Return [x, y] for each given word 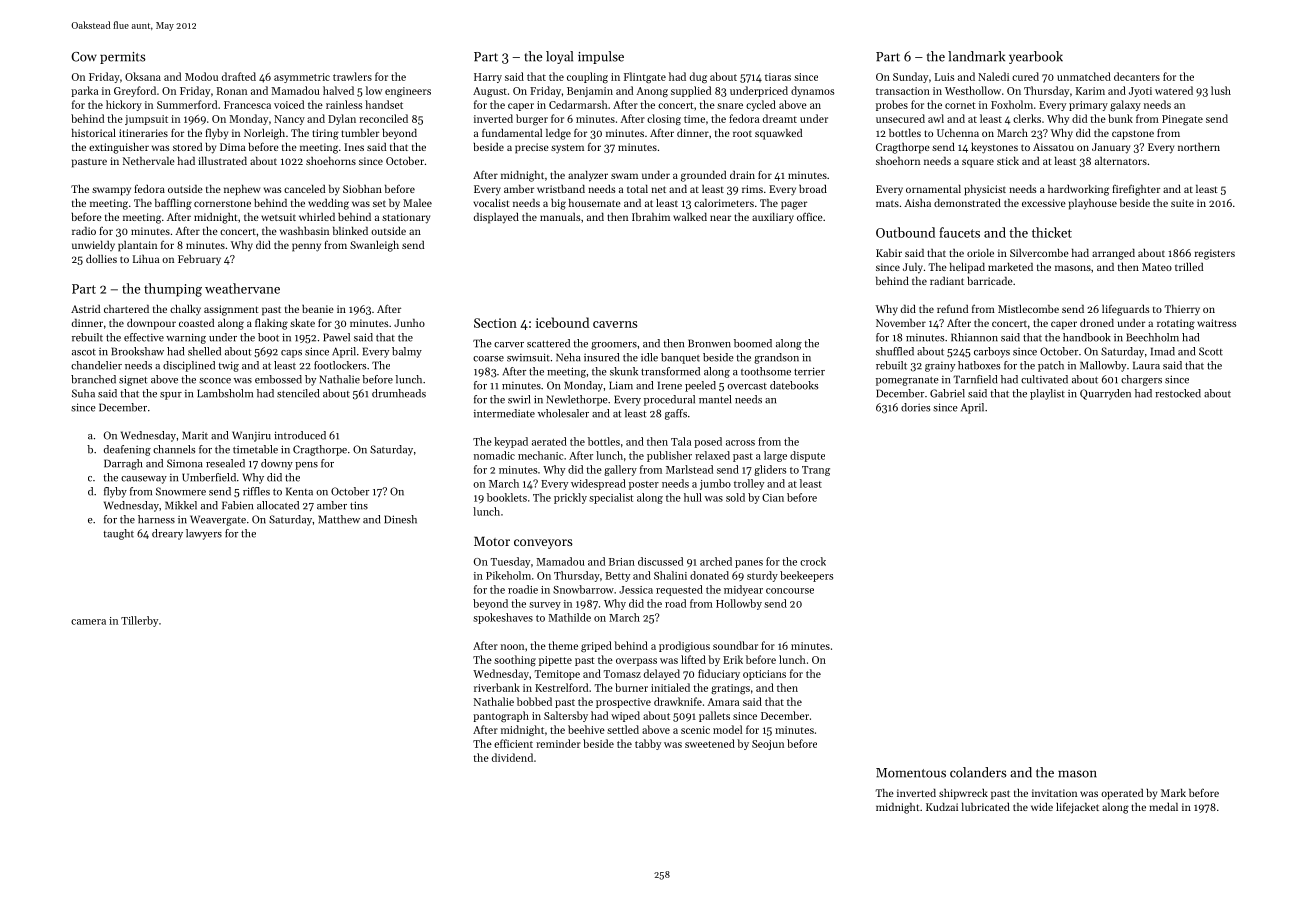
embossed [278, 379]
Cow [84, 57]
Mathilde [570, 617]
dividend [512, 757]
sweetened [710, 743]
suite [1182, 203]
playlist [1047, 394]
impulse [601, 57]
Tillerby [139, 621]
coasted [196, 323]
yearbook [1036, 57]
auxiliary [773, 218]
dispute [807, 456]
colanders [978, 772]
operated [1122, 794]
